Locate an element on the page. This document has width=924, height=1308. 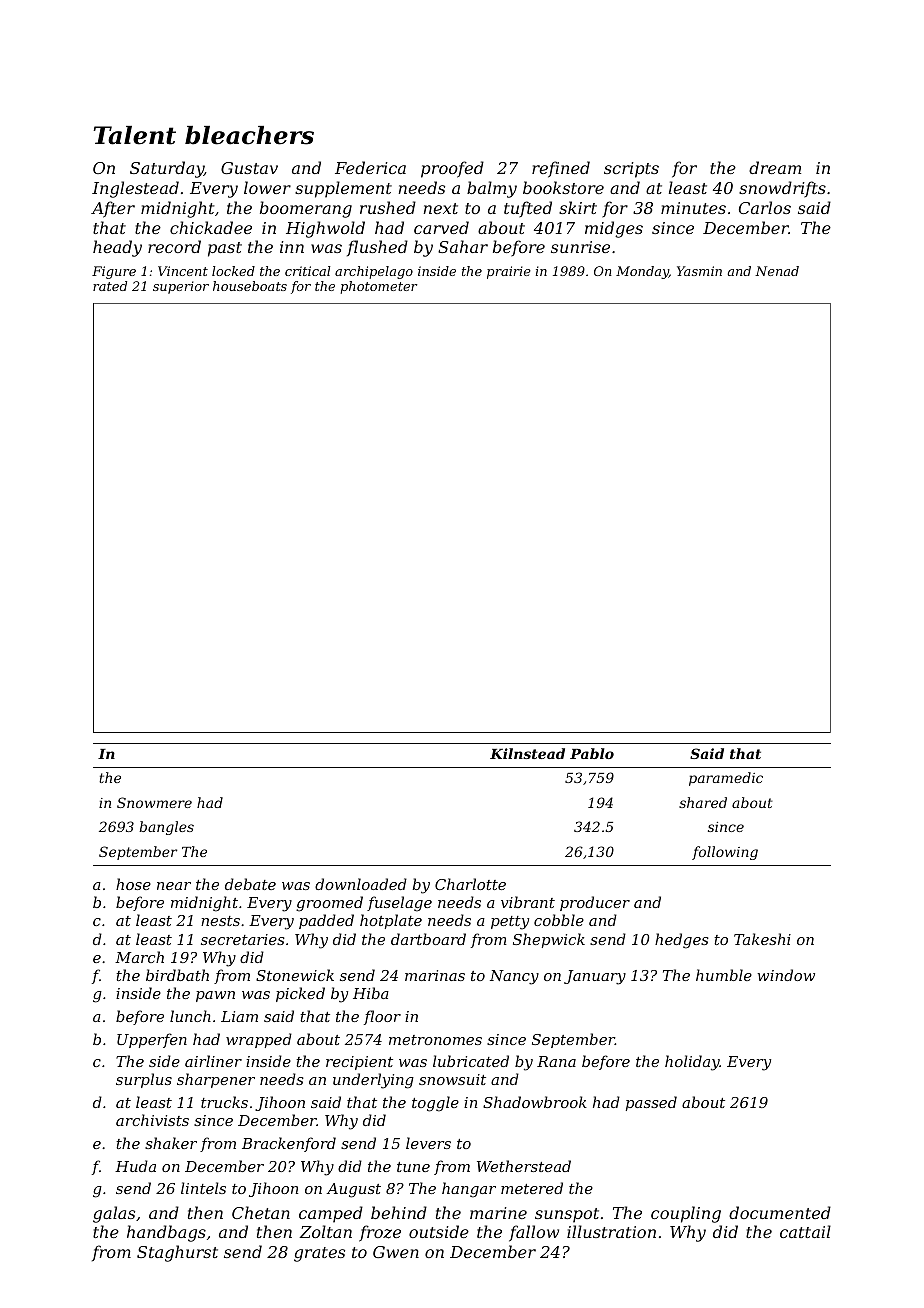
Huda is located at coordinates (135, 1166).
